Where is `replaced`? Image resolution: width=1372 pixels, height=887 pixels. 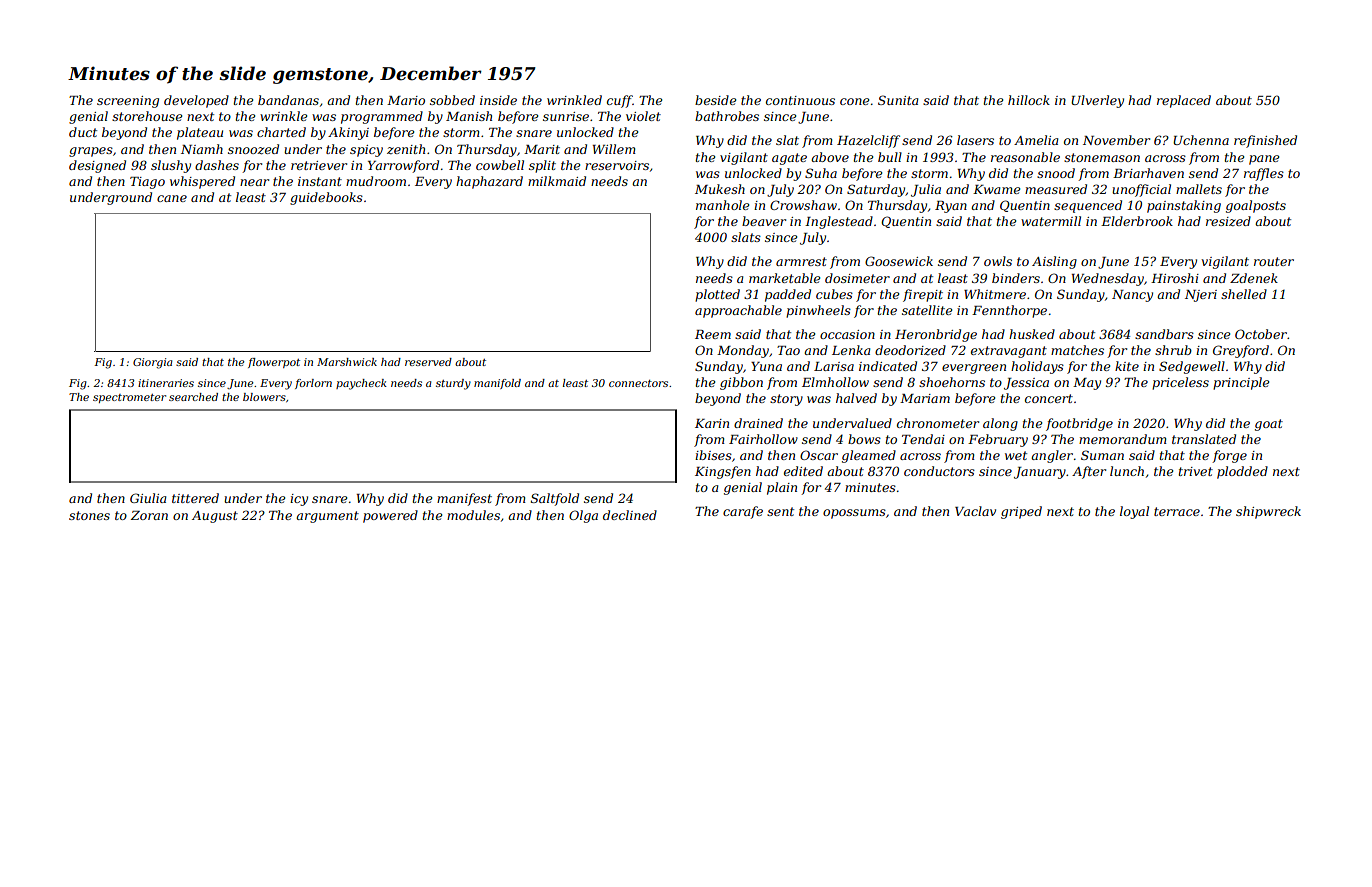 replaced is located at coordinates (1184, 101).
